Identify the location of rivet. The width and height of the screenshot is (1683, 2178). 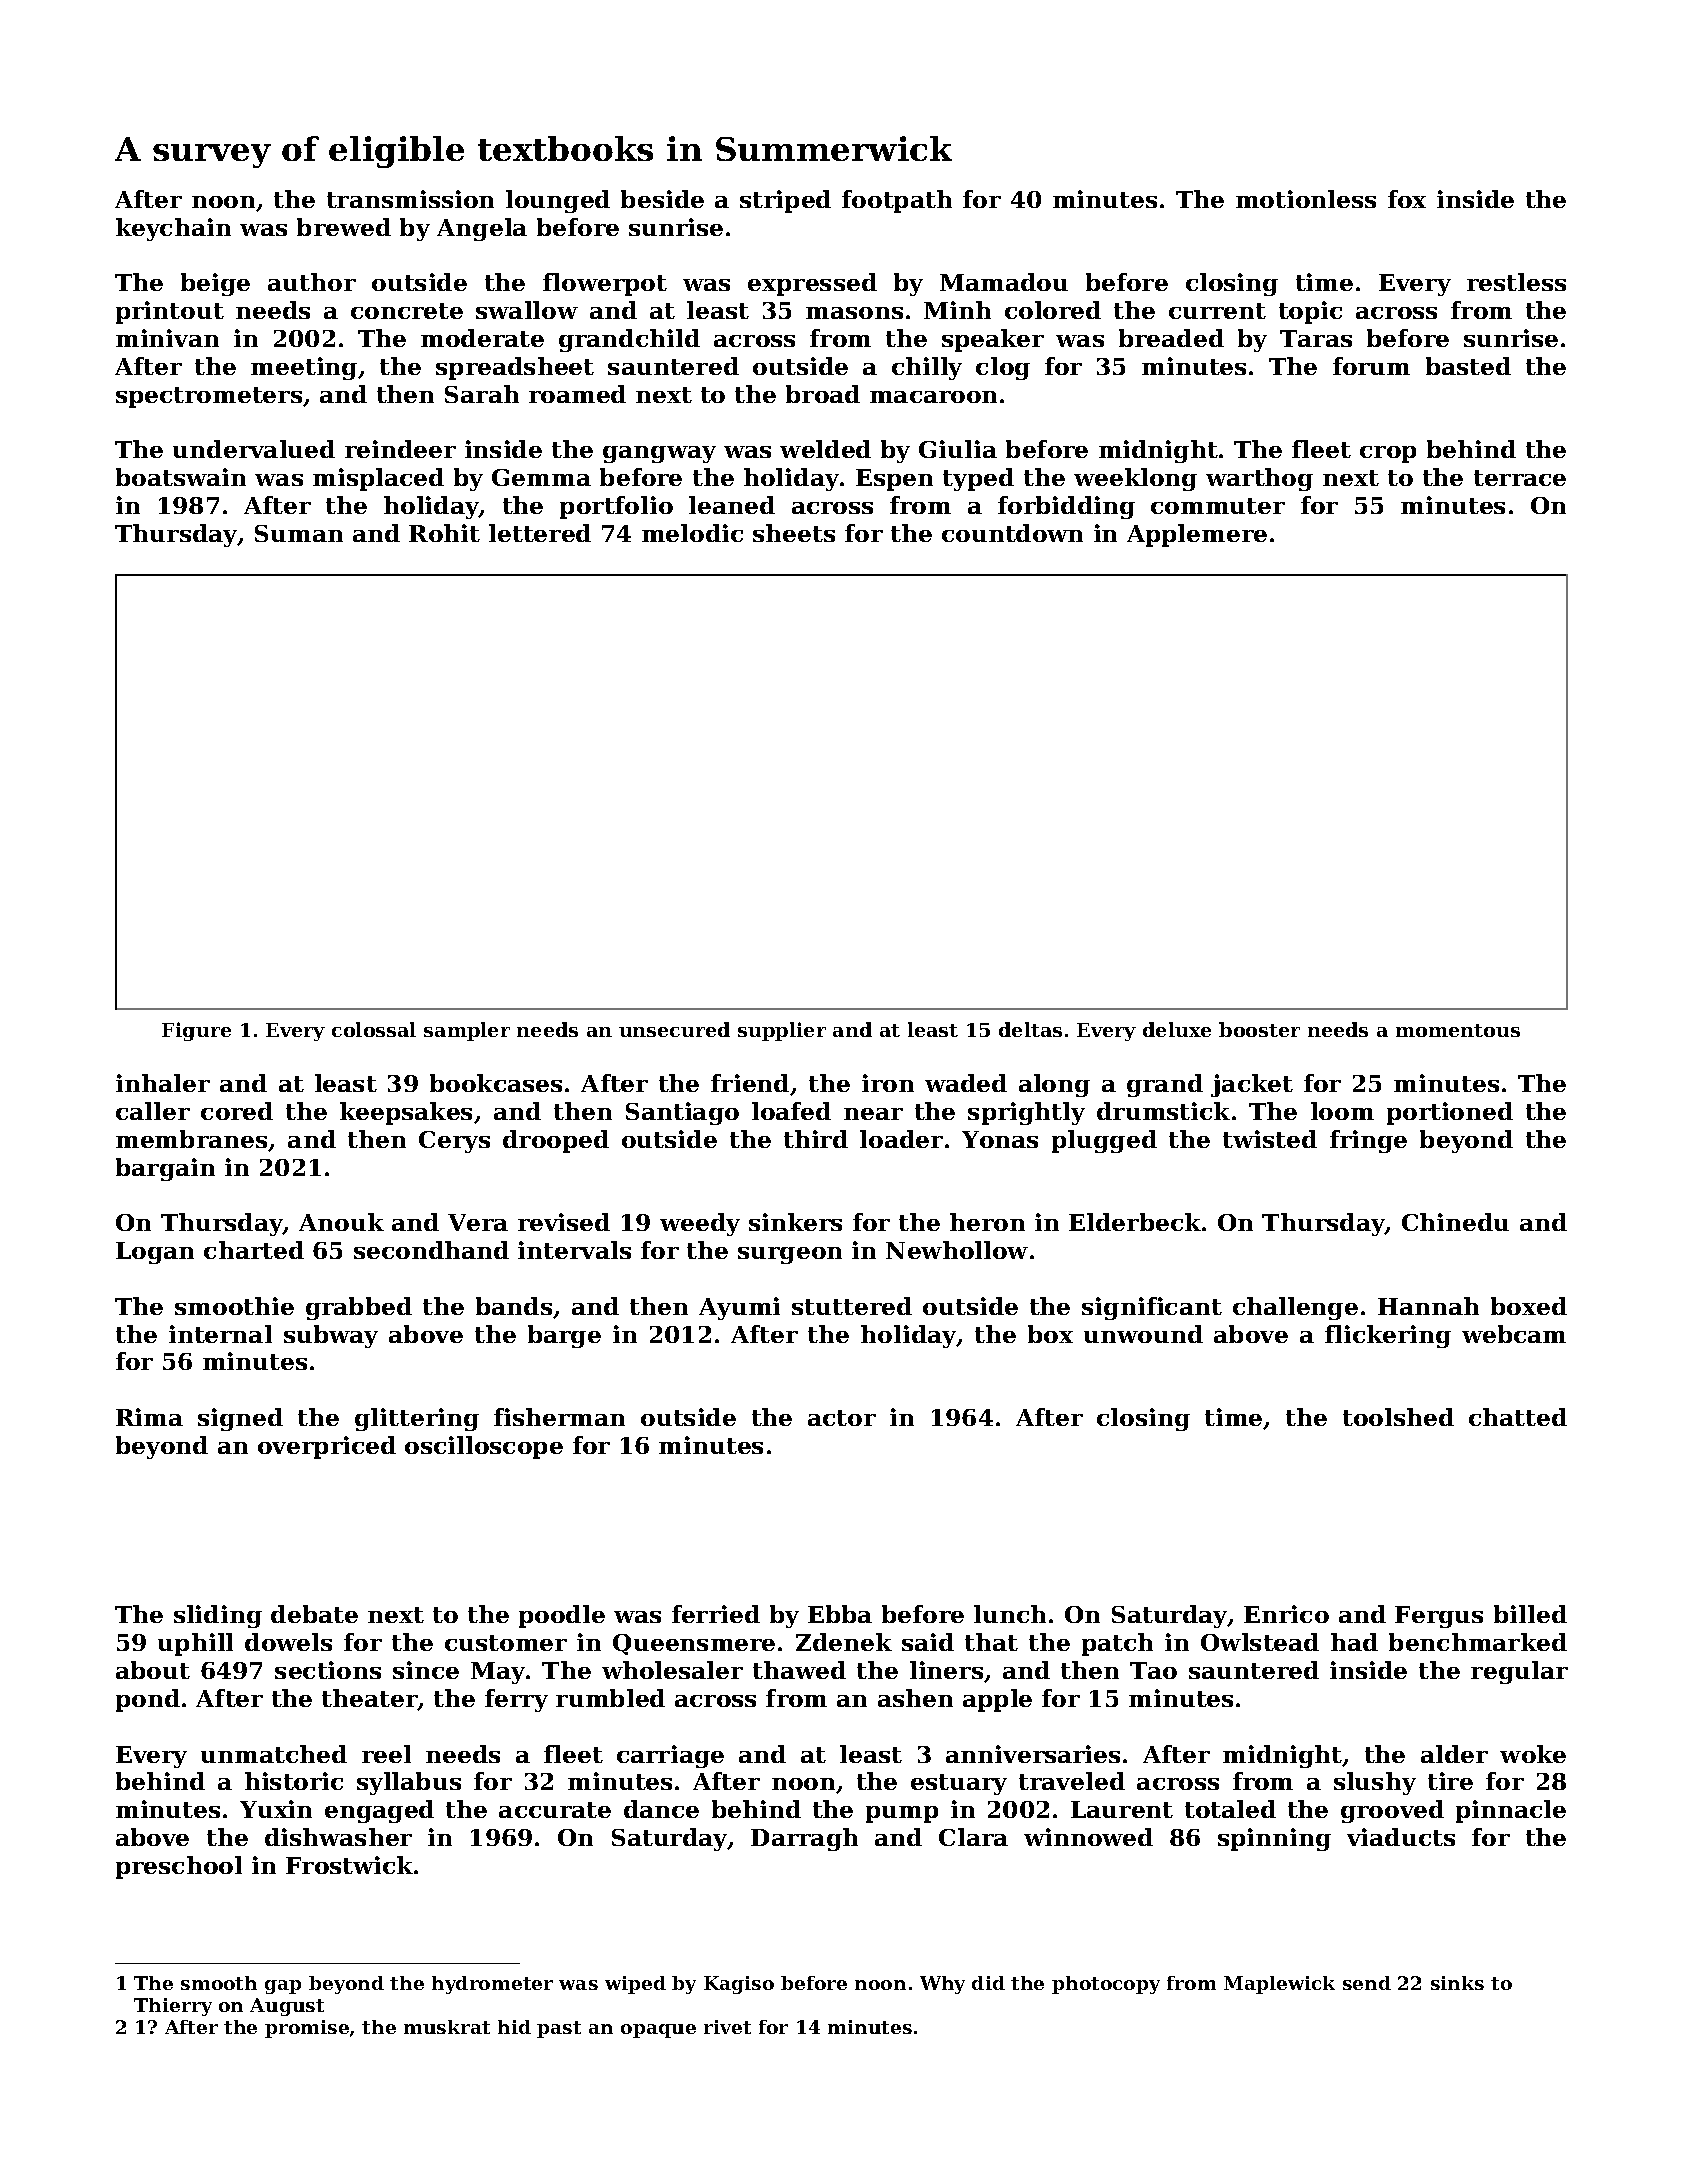
(727, 2027).
